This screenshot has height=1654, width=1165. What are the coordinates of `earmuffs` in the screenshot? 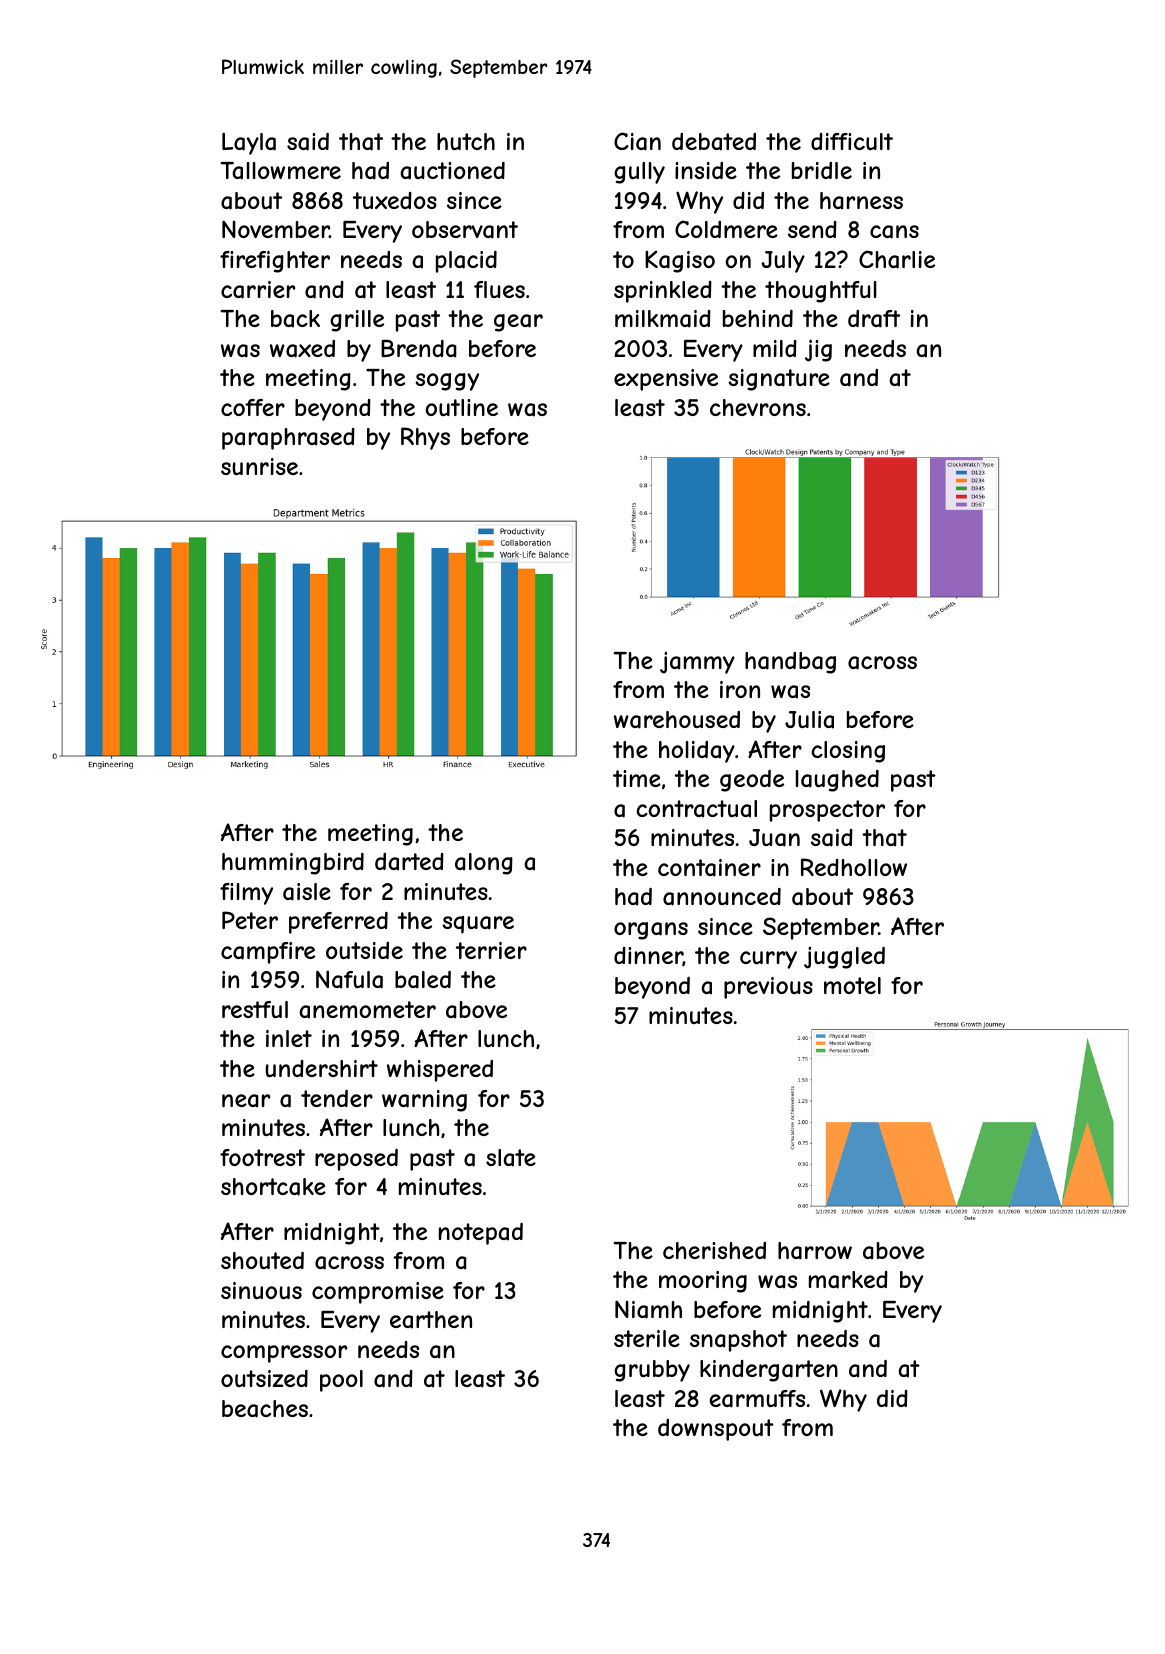 It's located at (757, 1399).
